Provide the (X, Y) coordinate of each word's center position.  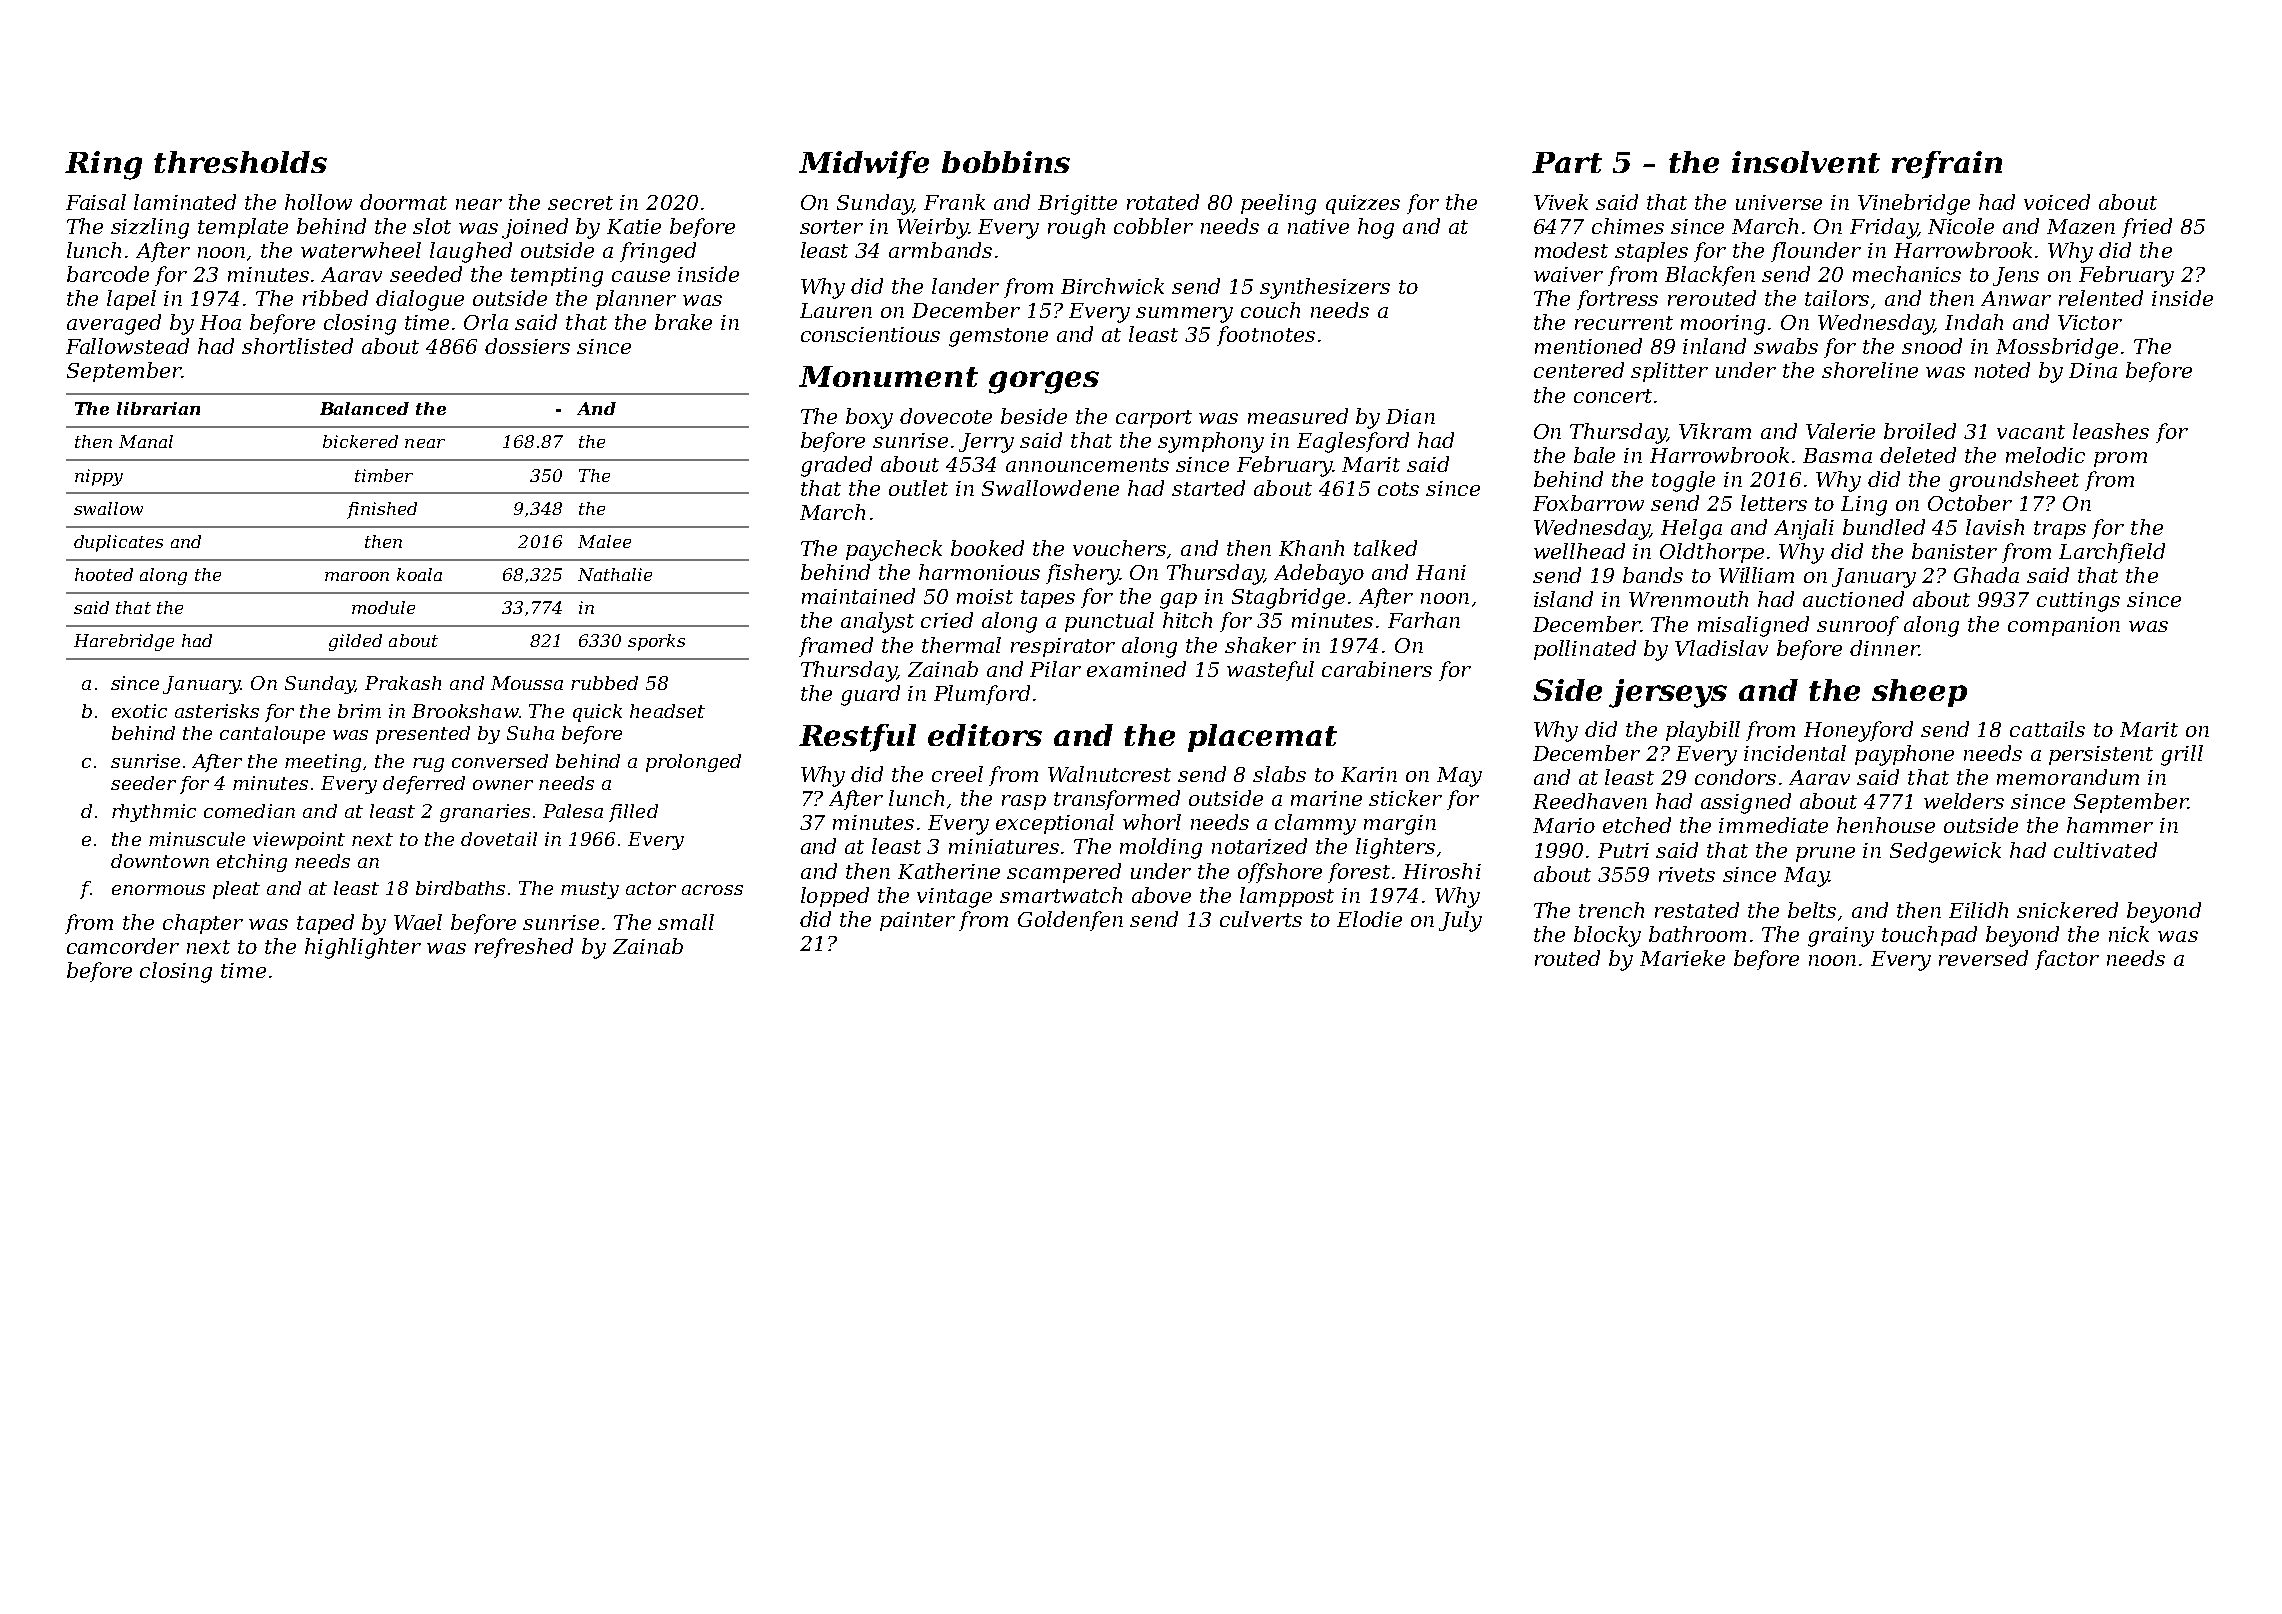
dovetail (499, 839)
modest (1571, 250)
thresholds (240, 162)
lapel (131, 300)
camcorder (123, 946)
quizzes (1363, 204)
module (383, 607)
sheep (1919, 693)
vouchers (1119, 548)
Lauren (836, 310)
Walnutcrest (1109, 774)
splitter (1669, 372)
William (1756, 575)
